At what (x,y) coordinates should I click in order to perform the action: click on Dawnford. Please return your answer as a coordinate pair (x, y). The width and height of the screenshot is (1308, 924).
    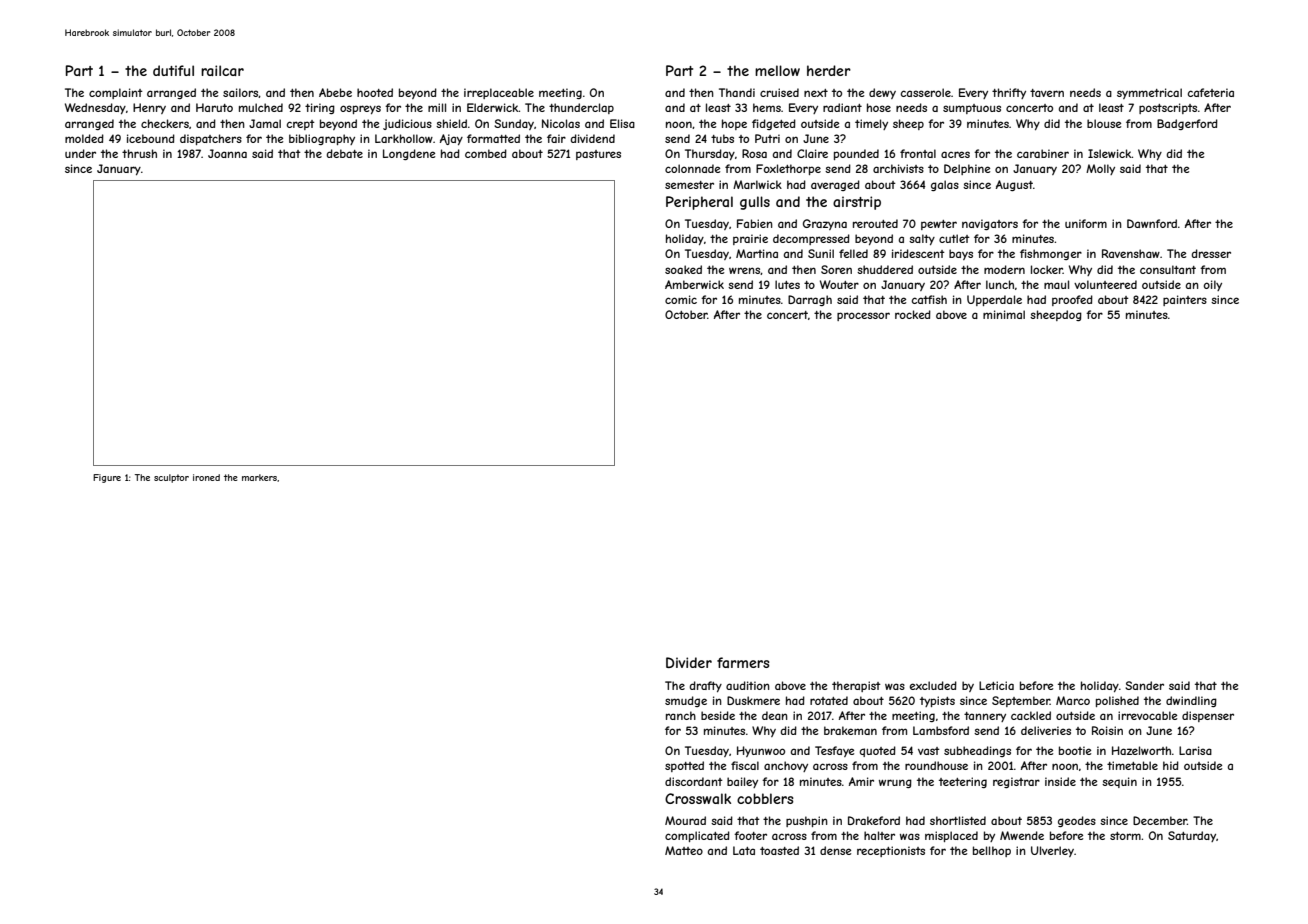
    Looking at the image, I should click on (1152, 223).
